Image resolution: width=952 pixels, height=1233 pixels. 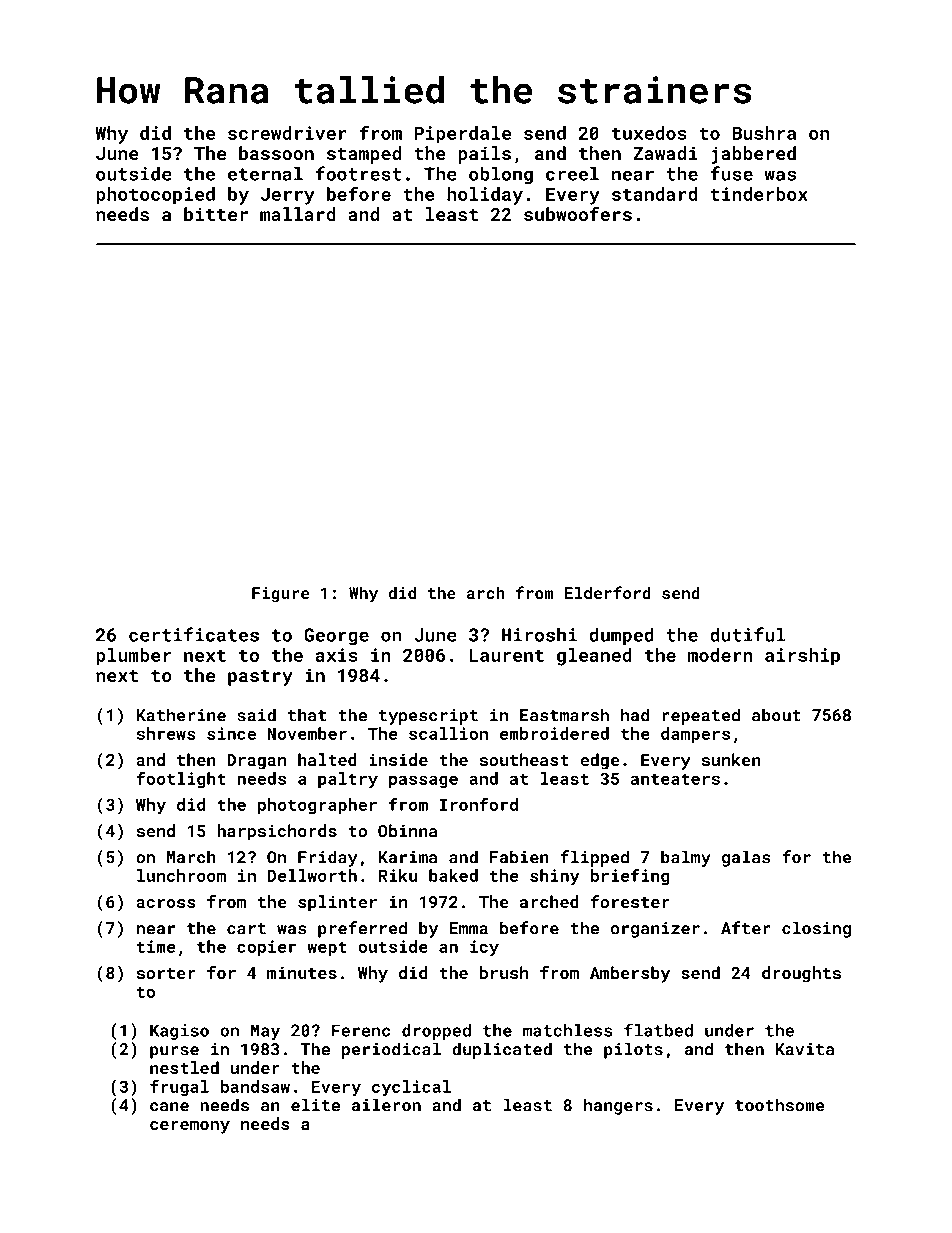 I want to click on lunchroom, so click(x=181, y=875).
